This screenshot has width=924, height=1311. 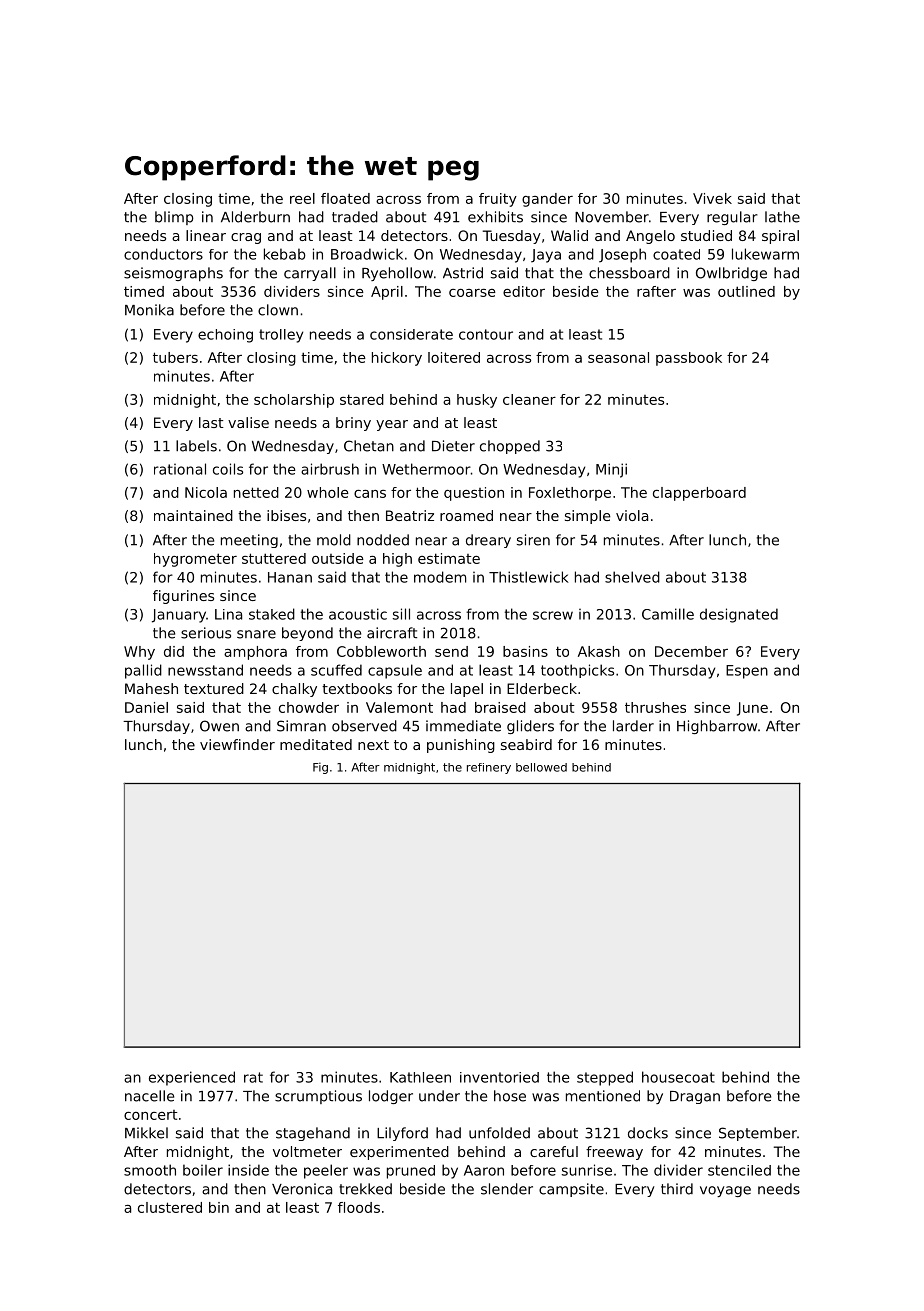 What do you see at coordinates (345, 198) in the screenshot?
I see `floated` at bounding box center [345, 198].
